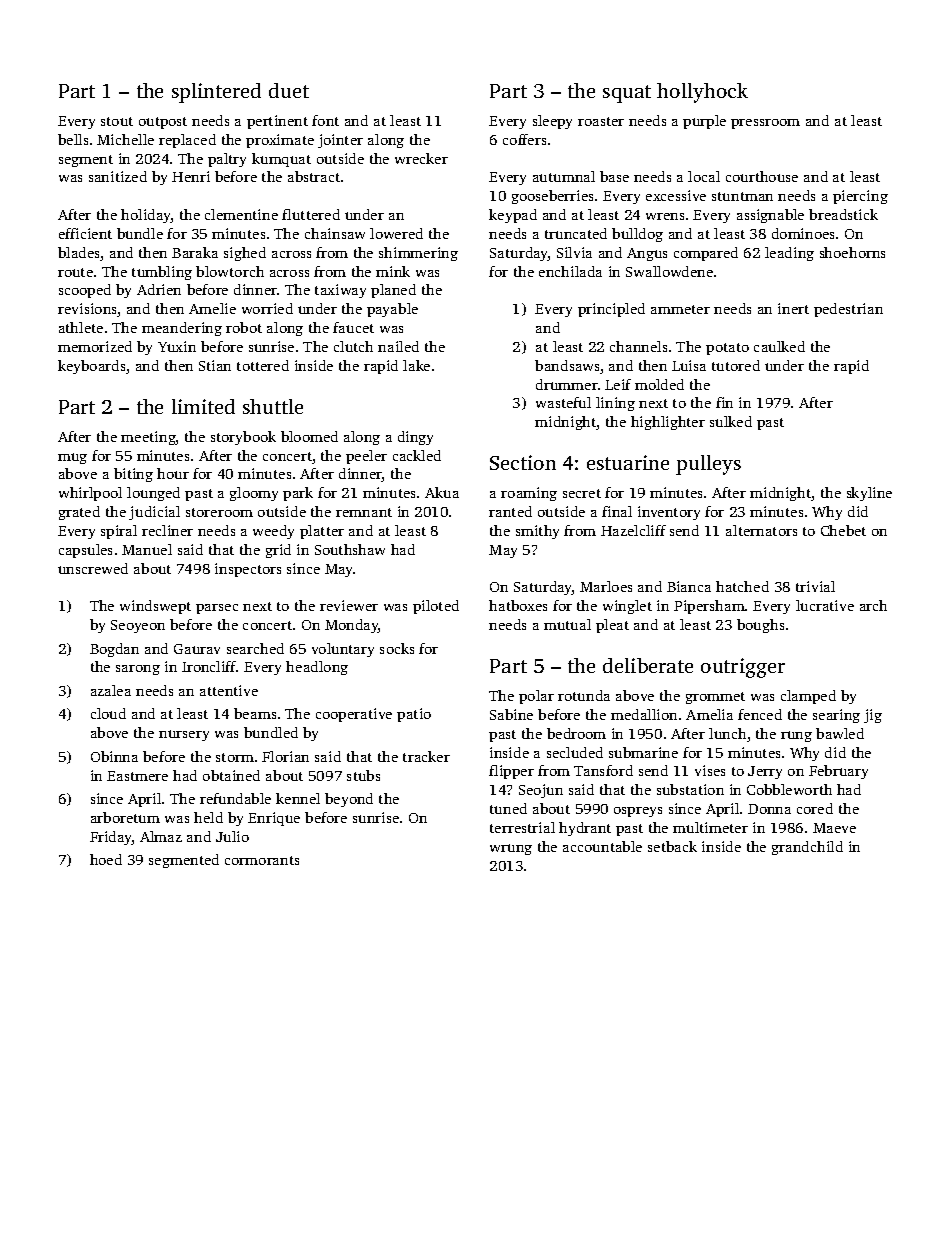 The height and width of the screenshot is (1233, 952). I want to click on font, so click(325, 120).
